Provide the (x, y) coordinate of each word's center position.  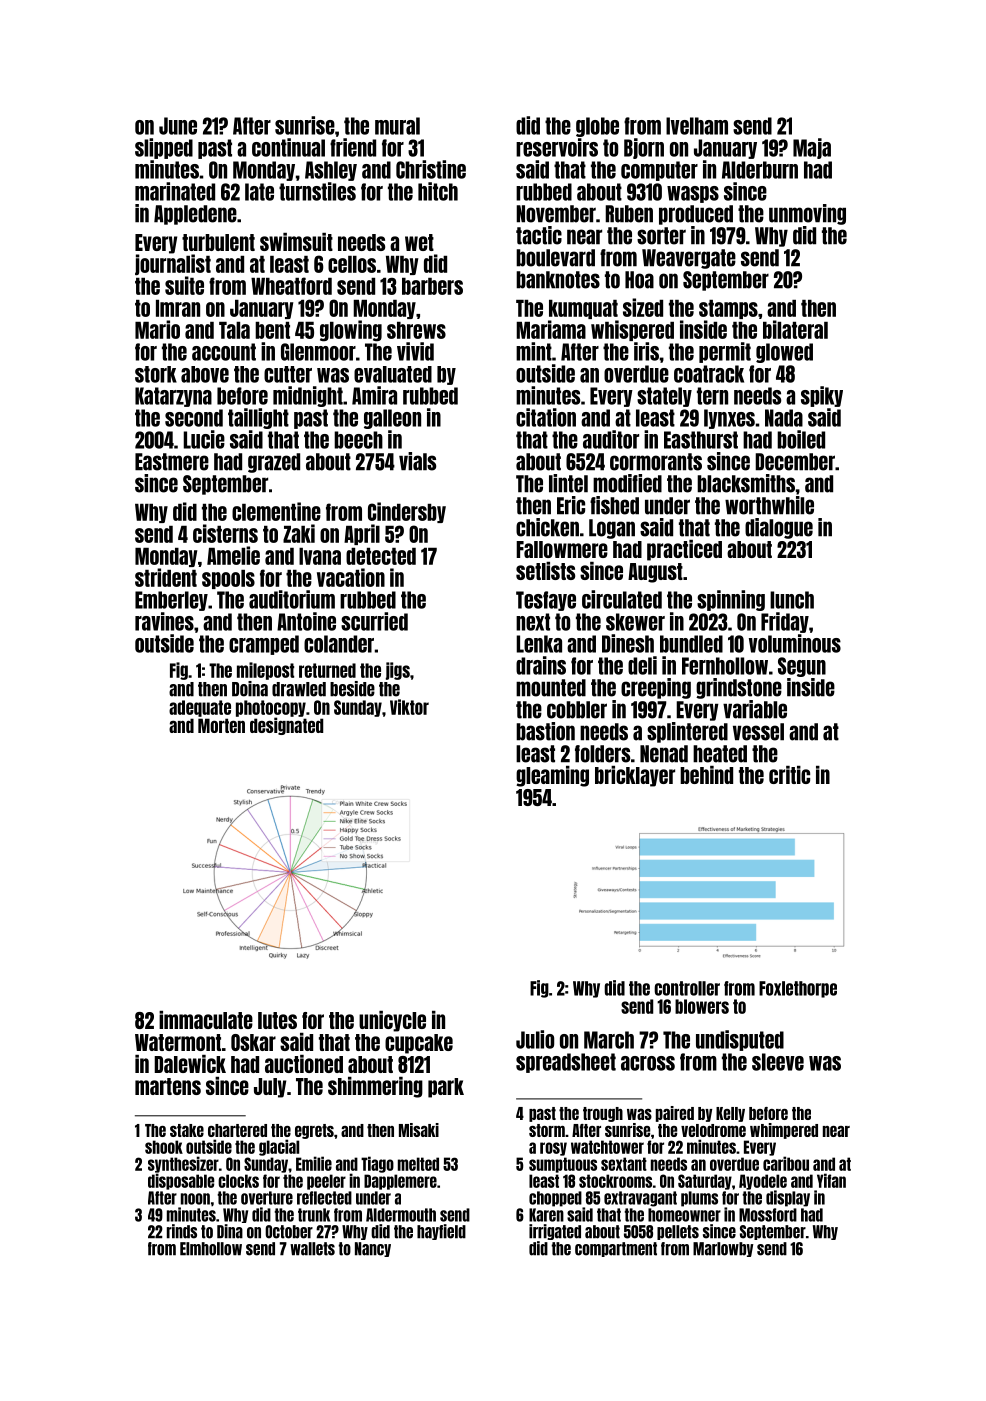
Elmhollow (211, 1249)
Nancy (373, 1249)
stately (664, 397)
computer (659, 171)
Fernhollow (725, 666)
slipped (164, 148)
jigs (398, 671)
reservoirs (557, 147)
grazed (274, 463)
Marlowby (723, 1249)
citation (546, 417)
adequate (200, 708)
